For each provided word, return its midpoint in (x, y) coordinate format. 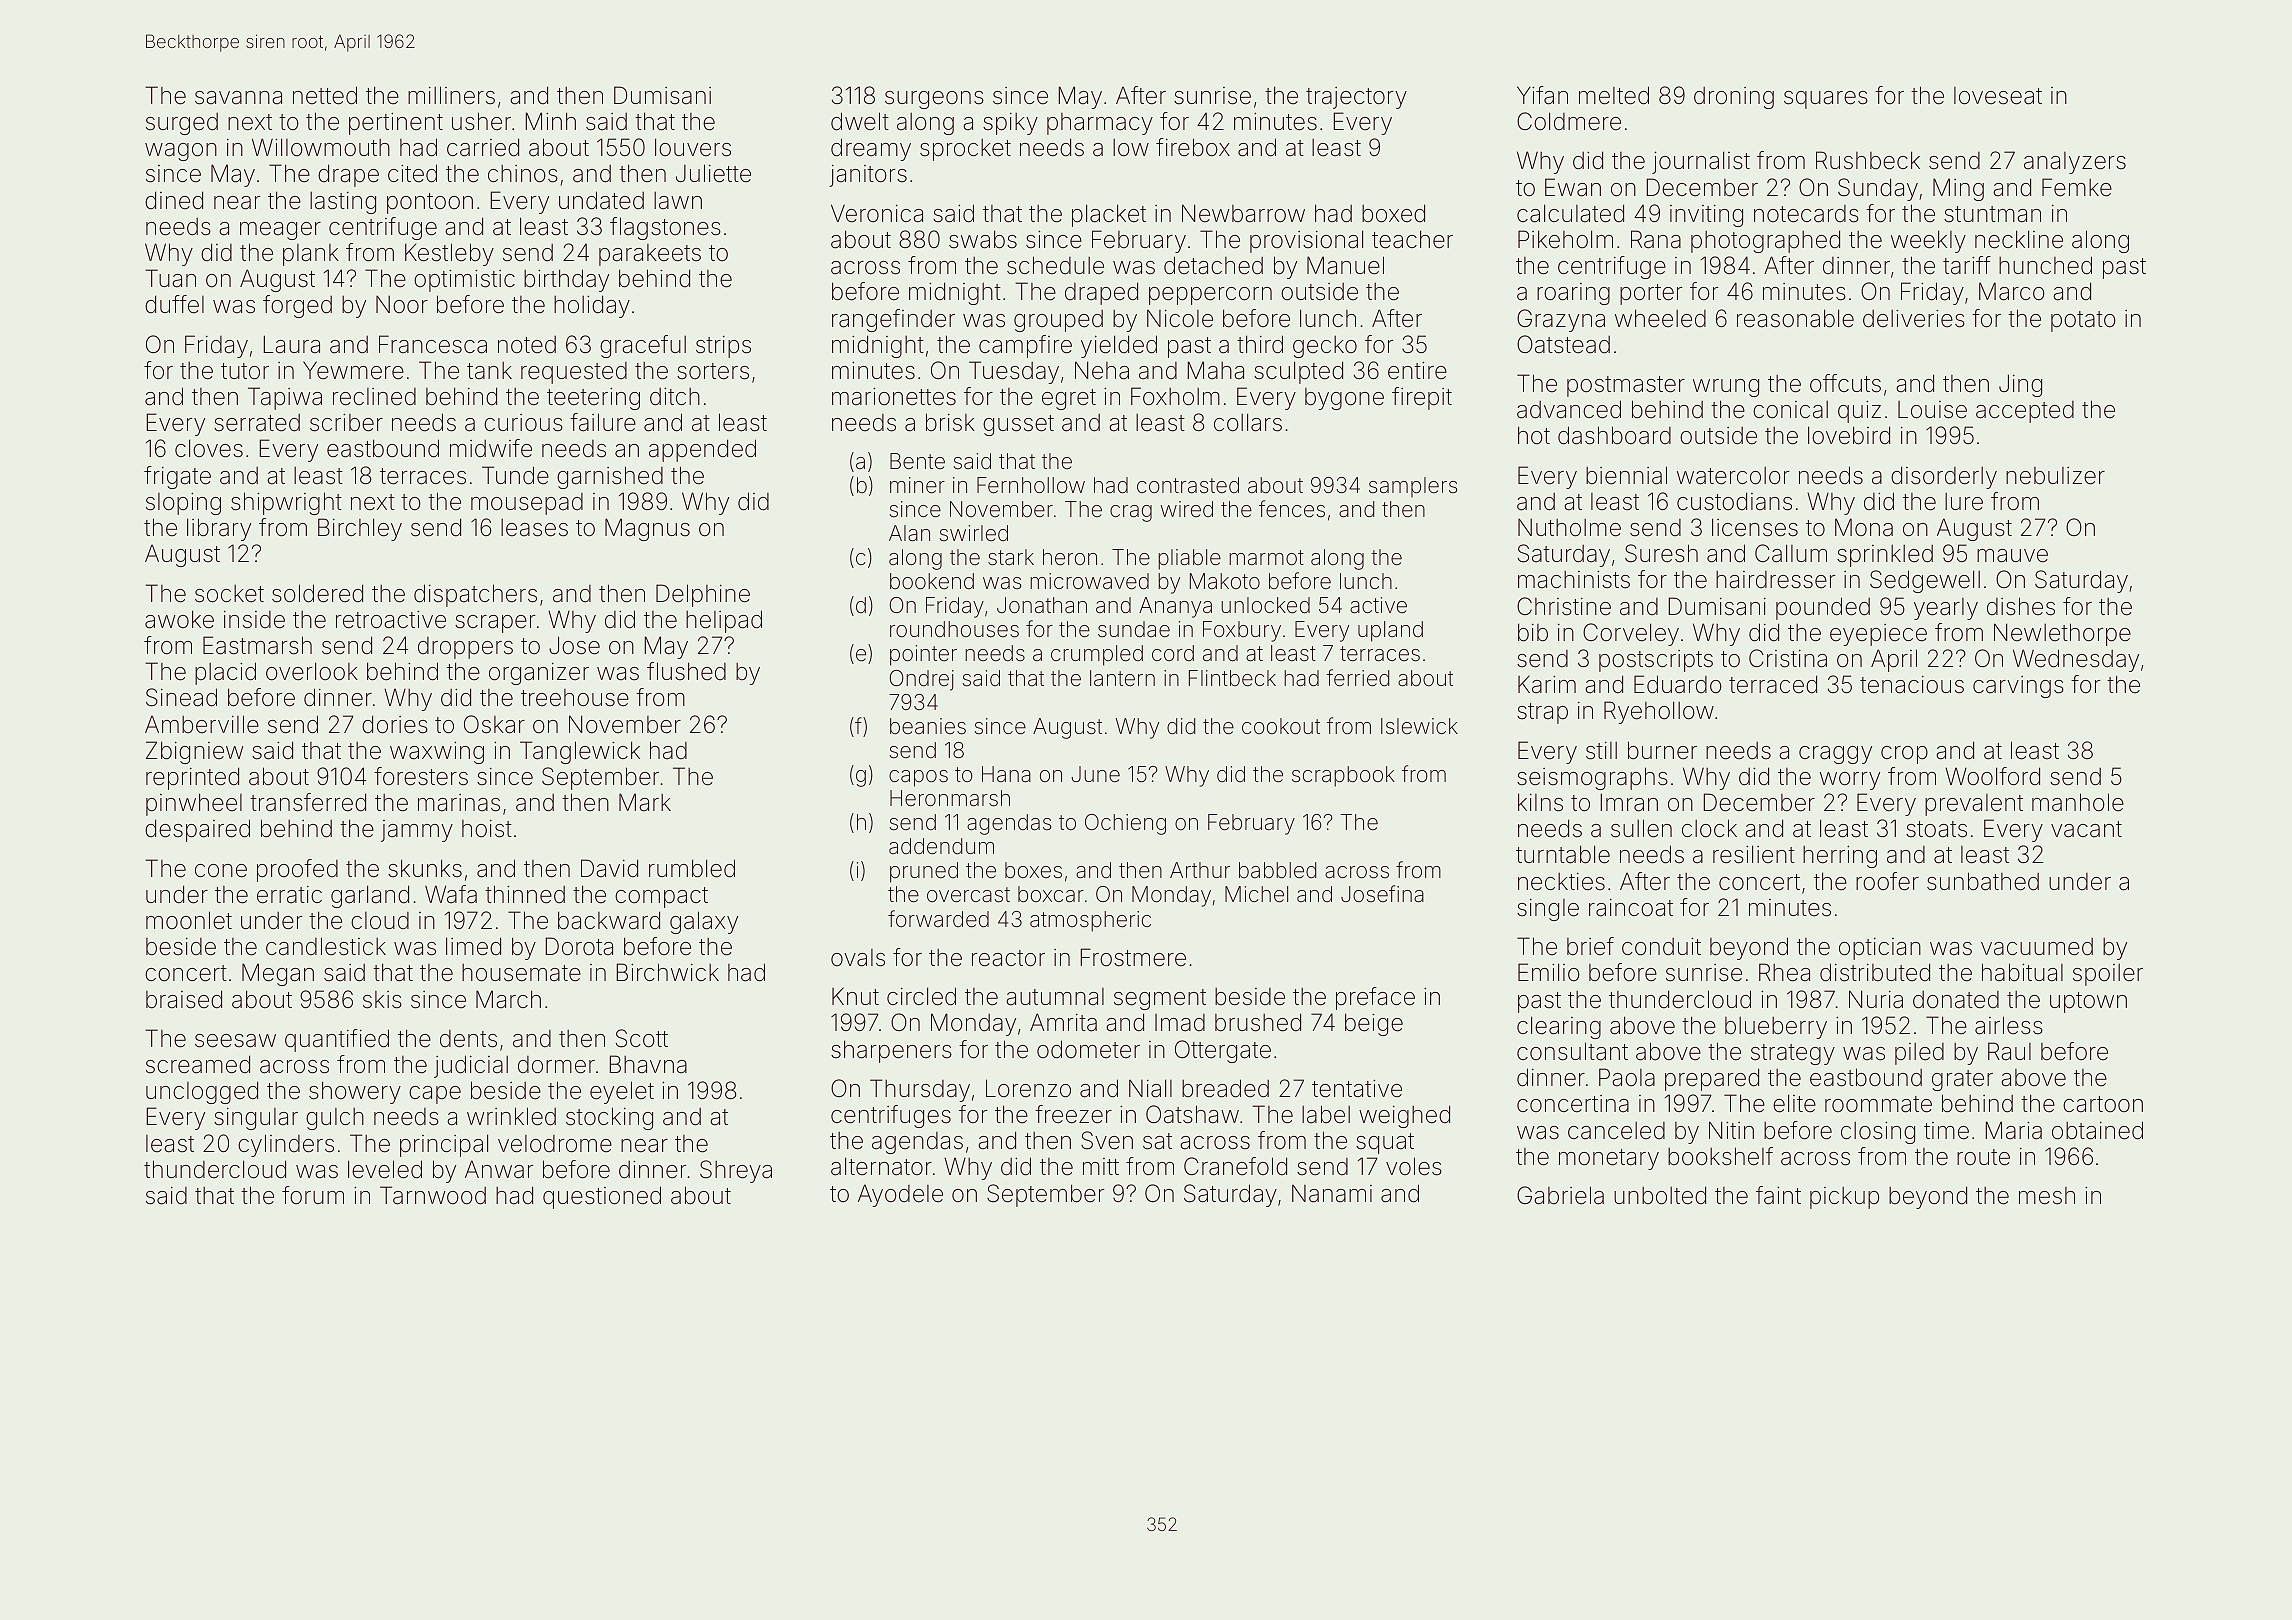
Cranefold (1235, 1166)
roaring (1573, 294)
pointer (923, 655)
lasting (343, 202)
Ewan (1573, 187)
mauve (2012, 556)
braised (184, 999)
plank (311, 255)
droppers (465, 648)
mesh (2047, 1196)
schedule (1055, 265)
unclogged (202, 1092)
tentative (1357, 1088)
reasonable (1795, 318)
